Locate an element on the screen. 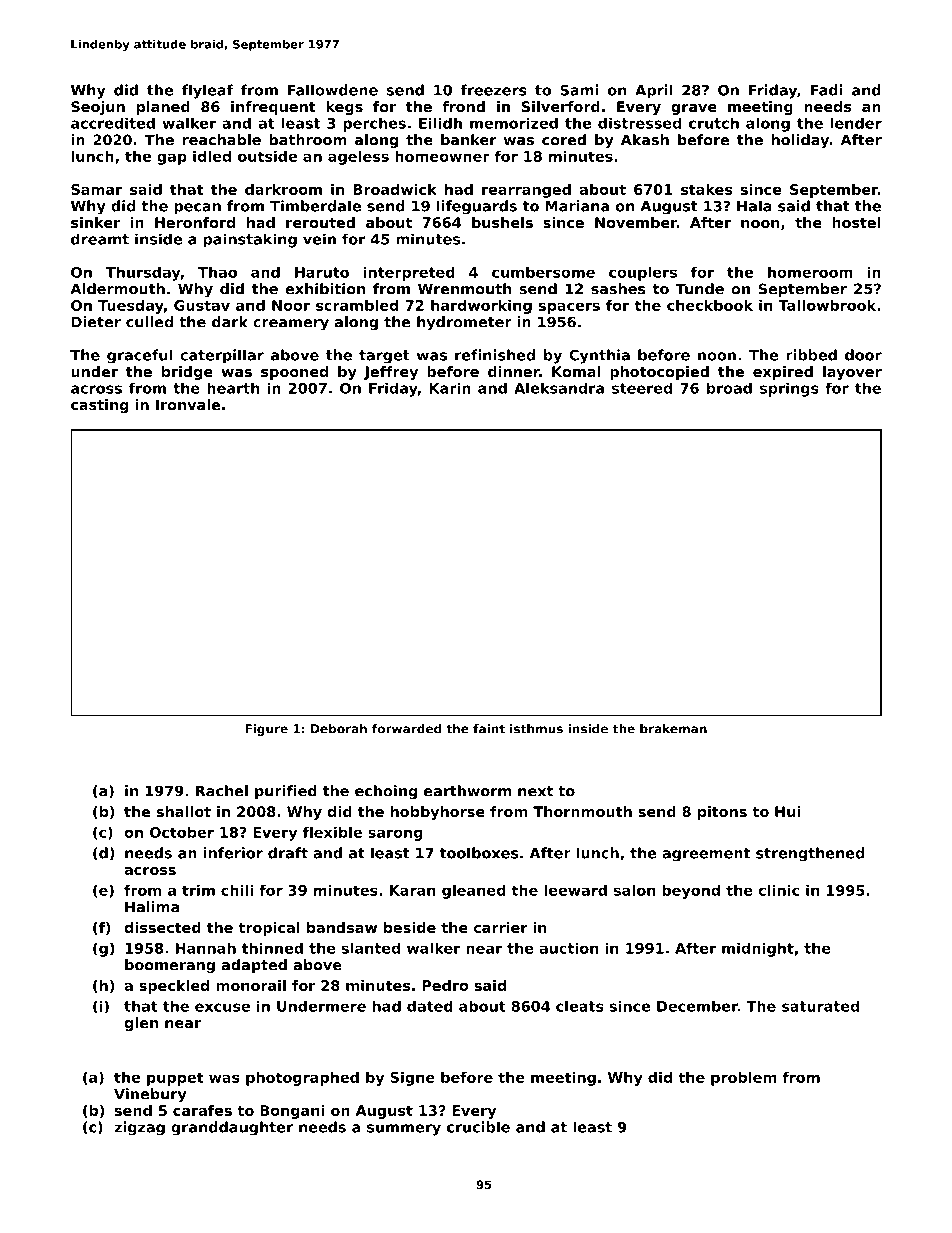 The height and width of the screenshot is (1233, 952). painstaking is located at coordinates (250, 240).
